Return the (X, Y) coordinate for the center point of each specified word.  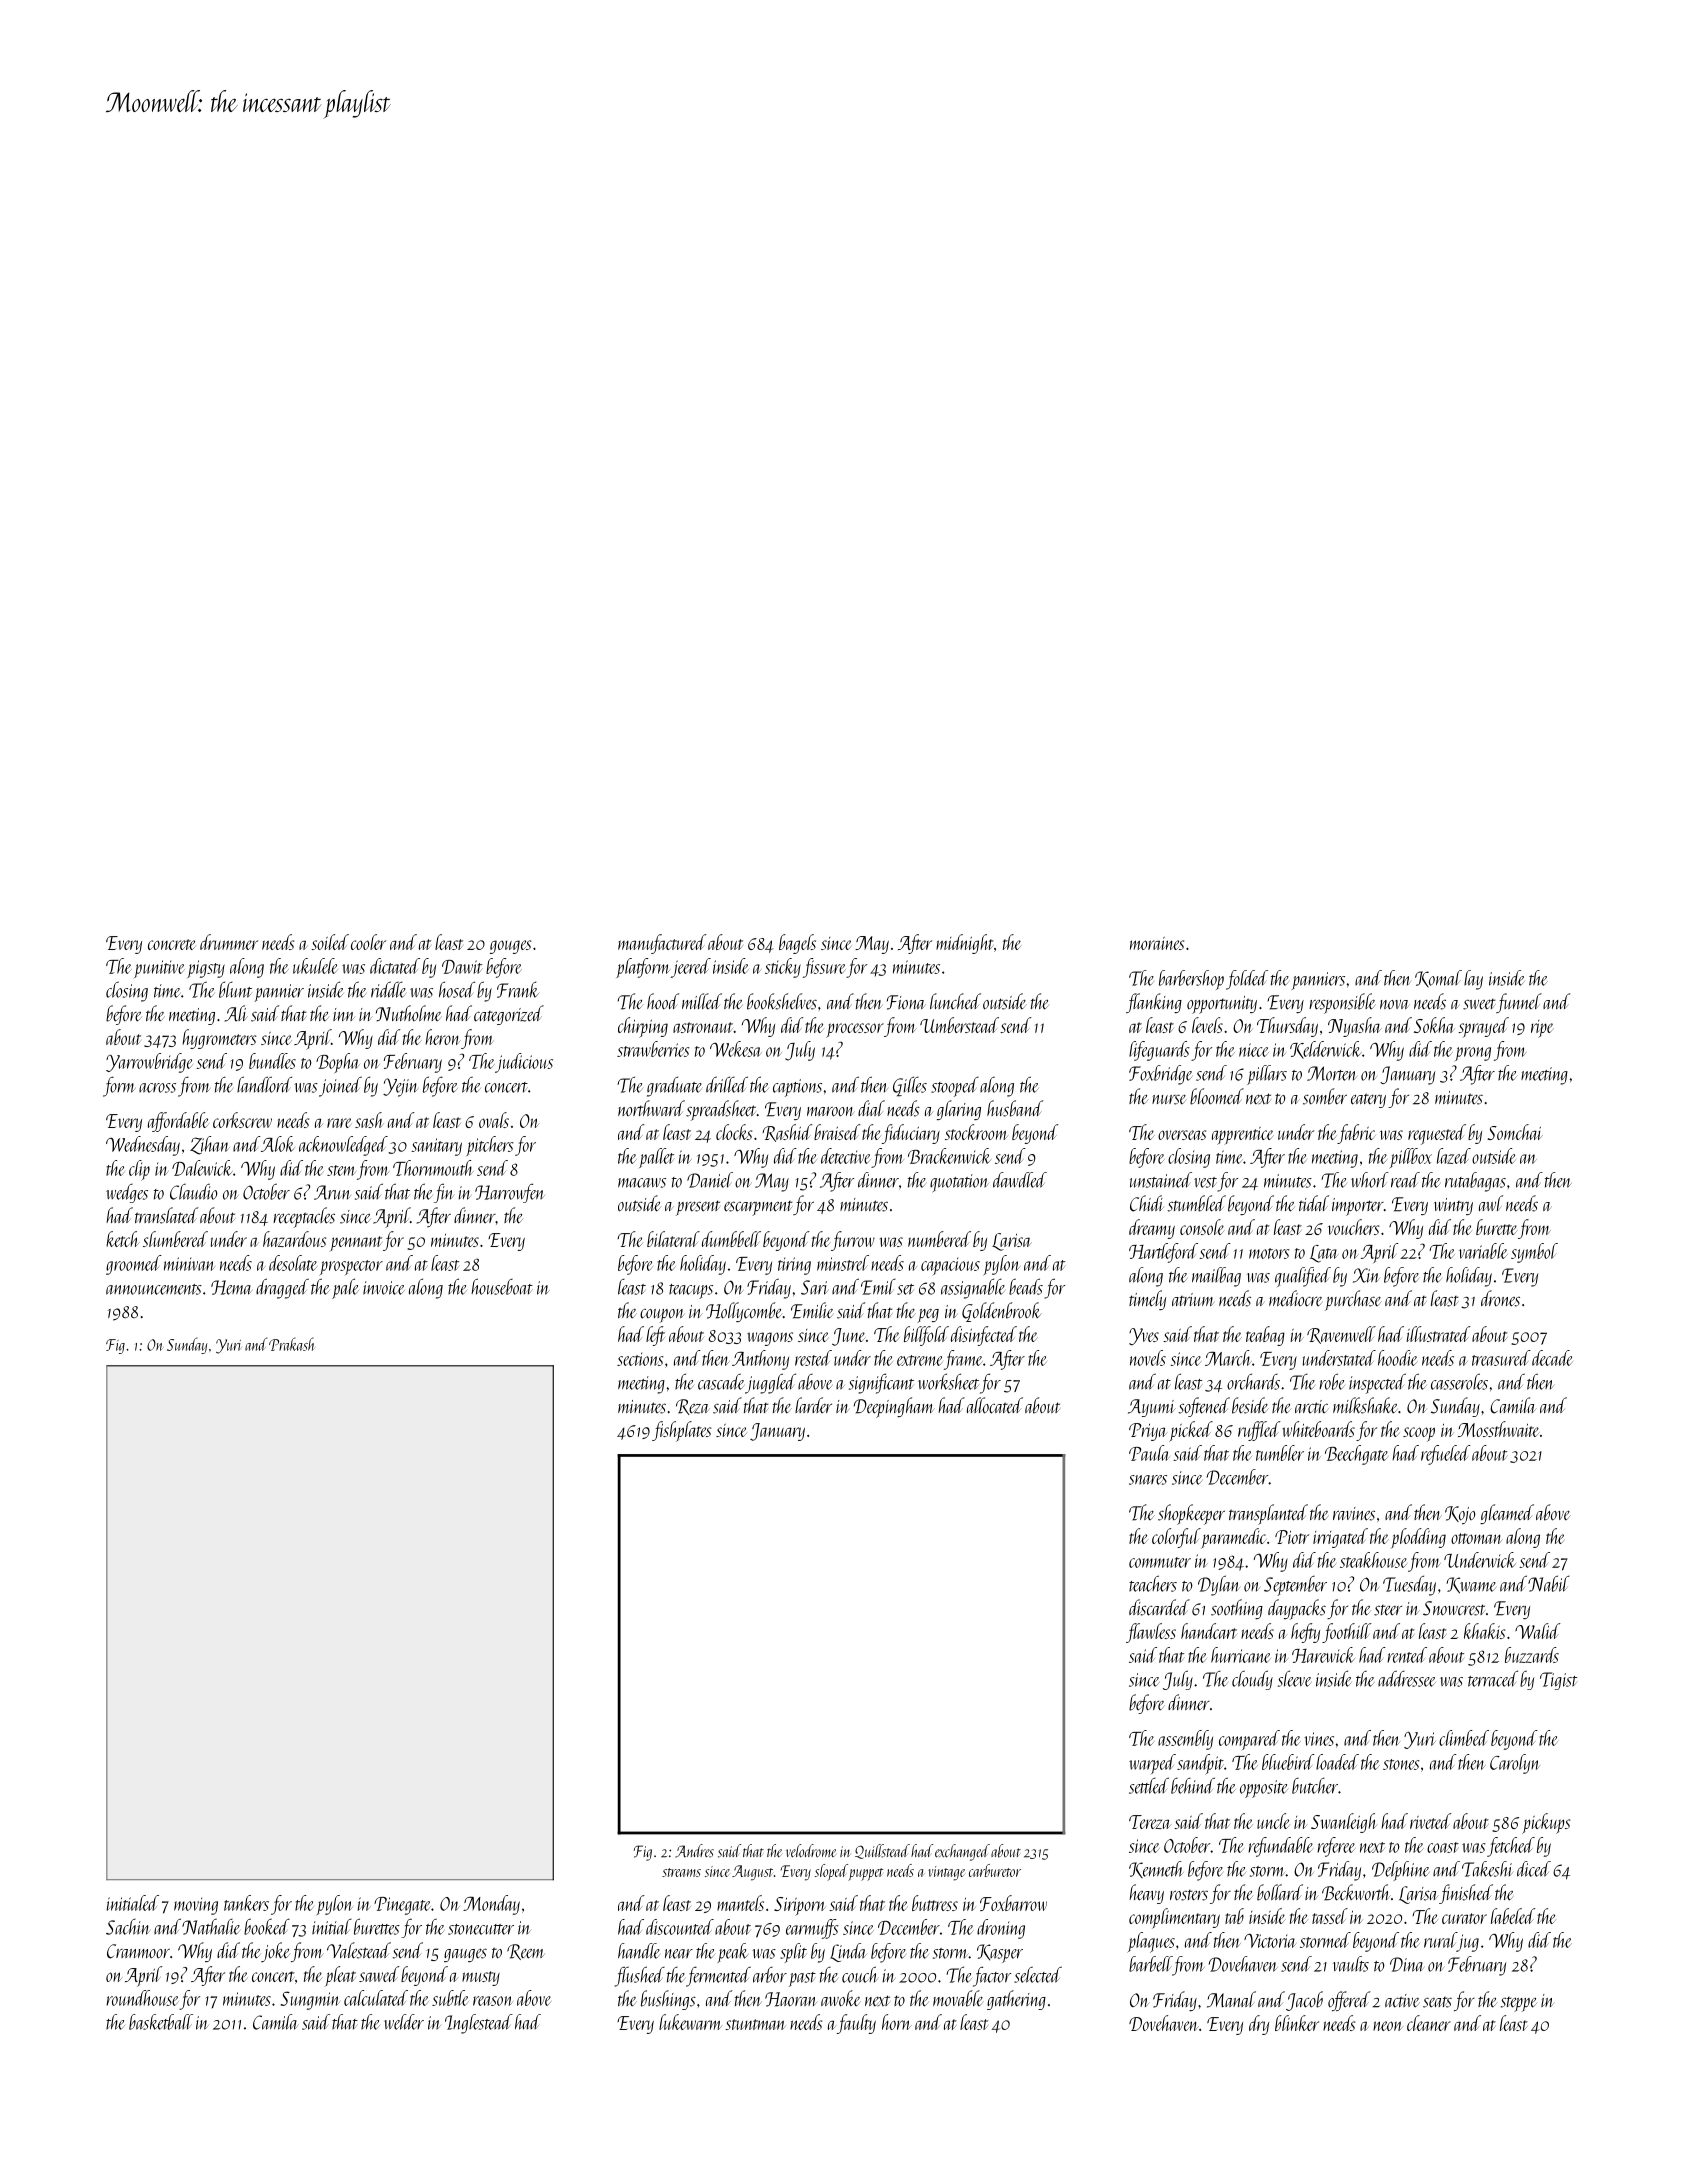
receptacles (304, 1217)
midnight (965, 944)
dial (871, 1108)
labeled (1513, 1916)
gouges (510, 947)
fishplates (681, 1431)
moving (196, 1906)
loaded (1337, 1762)
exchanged (962, 1852)
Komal (1438, 978)
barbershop (1191, 980)
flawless (1151, 1633)
